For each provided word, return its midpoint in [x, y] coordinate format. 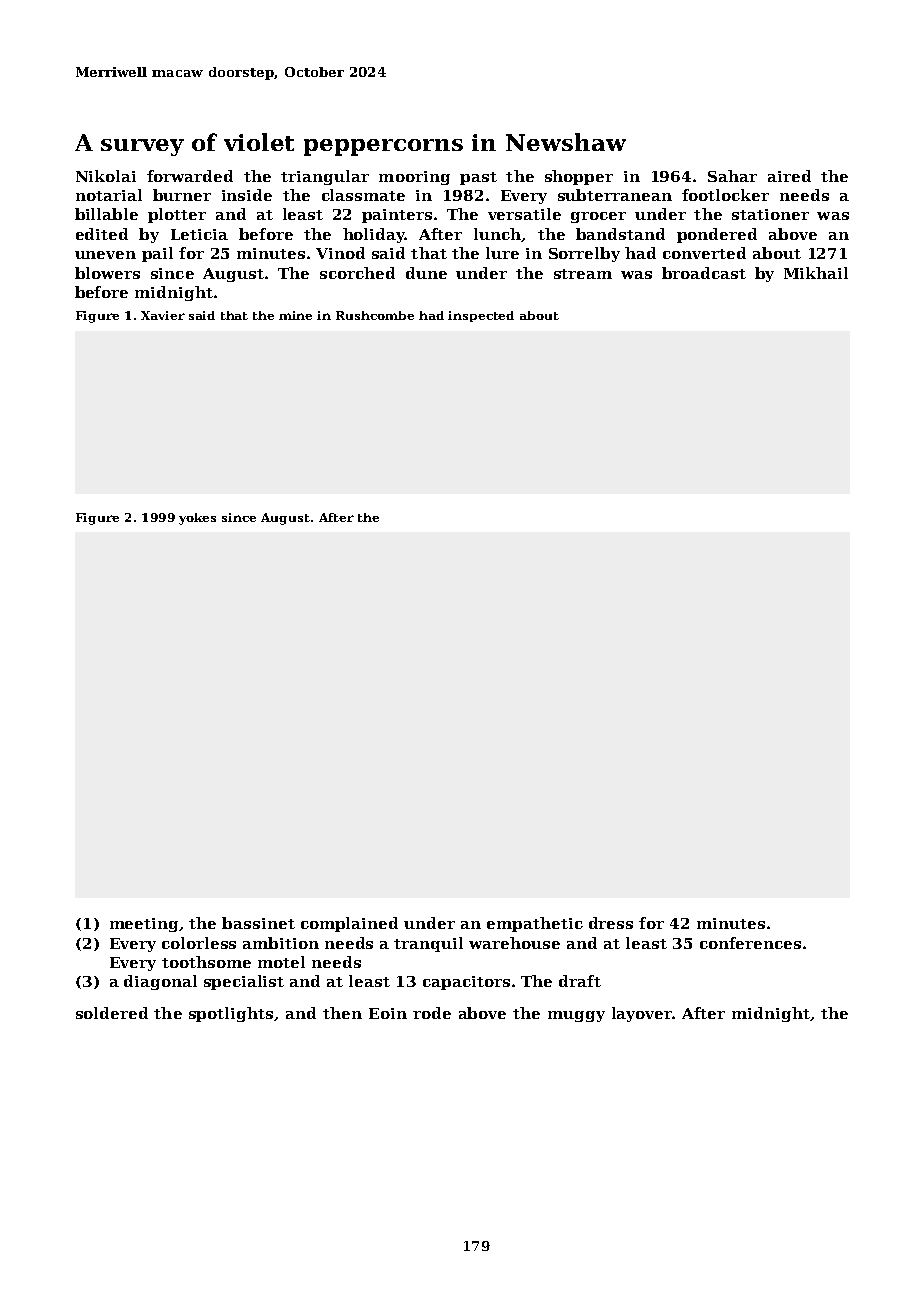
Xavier [163, 315]
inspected [481, 316]
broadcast [704, 273]
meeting [144, 925]
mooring [414, 178]
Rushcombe [375, 315]
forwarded [190, 176]
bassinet [258, 923]
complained [349, 924]
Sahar [732, 176]
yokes [197, 519]
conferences [750, 943]
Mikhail [816, 273]
